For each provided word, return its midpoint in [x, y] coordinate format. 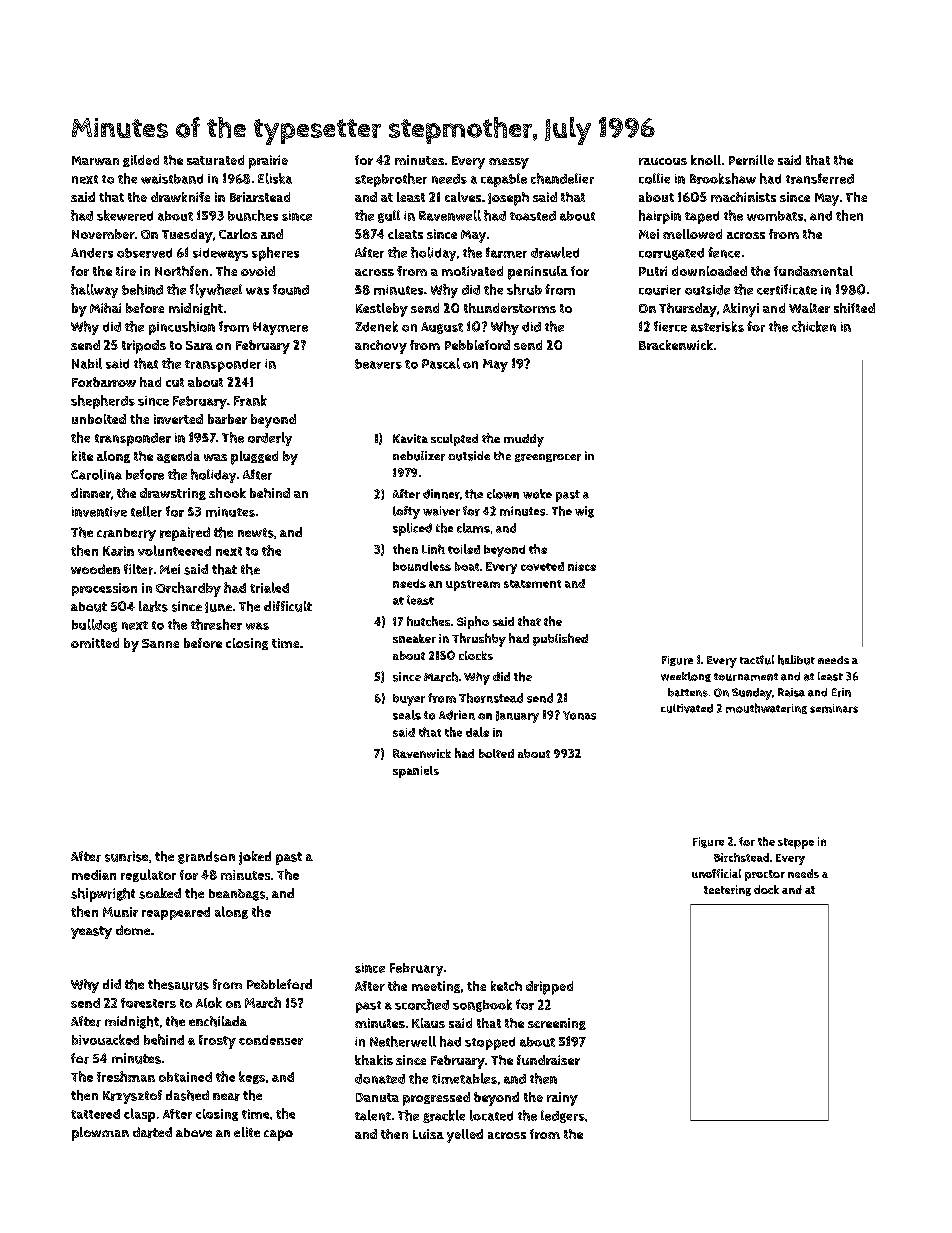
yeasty [91, 932]
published [560, 639]
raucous [663, 161]
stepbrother [391, 180]
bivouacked [105, 1039]
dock [766, 889]
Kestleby [382, 310]
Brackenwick [676, 345]
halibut [796, 660]
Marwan [95, 160]
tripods [144, 347]
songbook [482, 1005]
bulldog [94, 625]
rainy [562, 1099]
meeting [436, 987]
